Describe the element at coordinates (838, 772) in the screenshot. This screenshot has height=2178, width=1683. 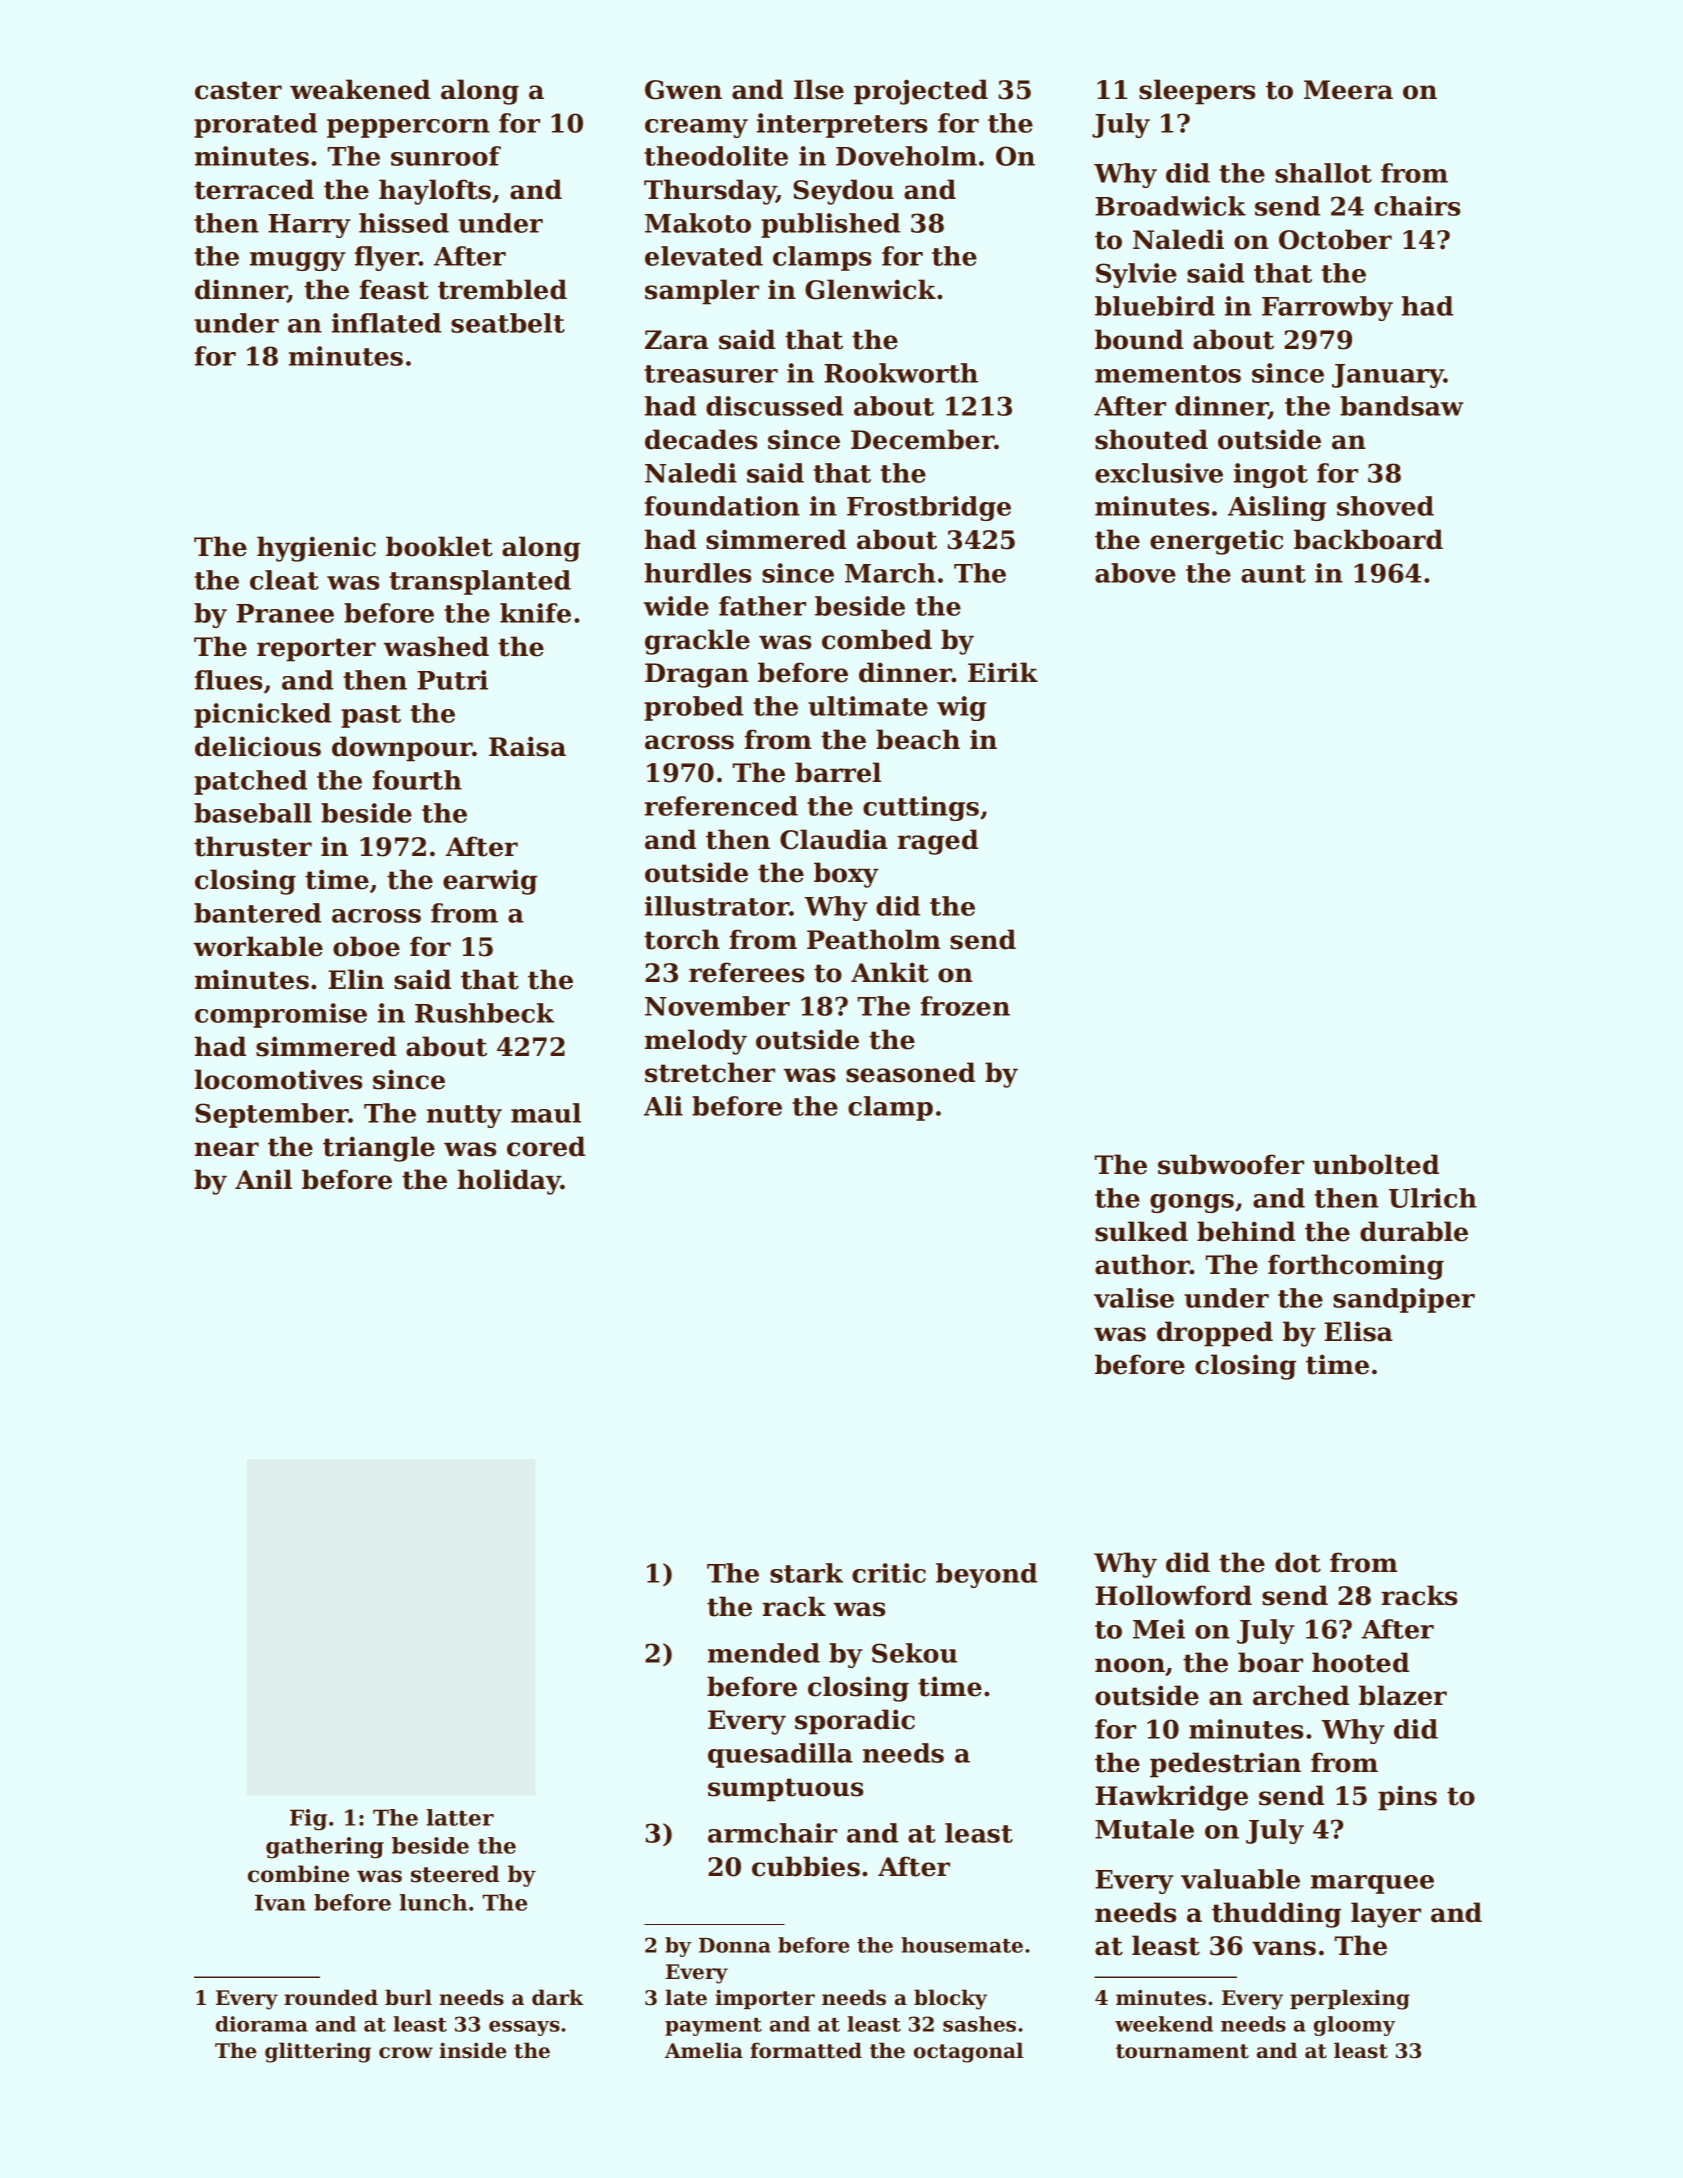
I see `barrel` at that location.
